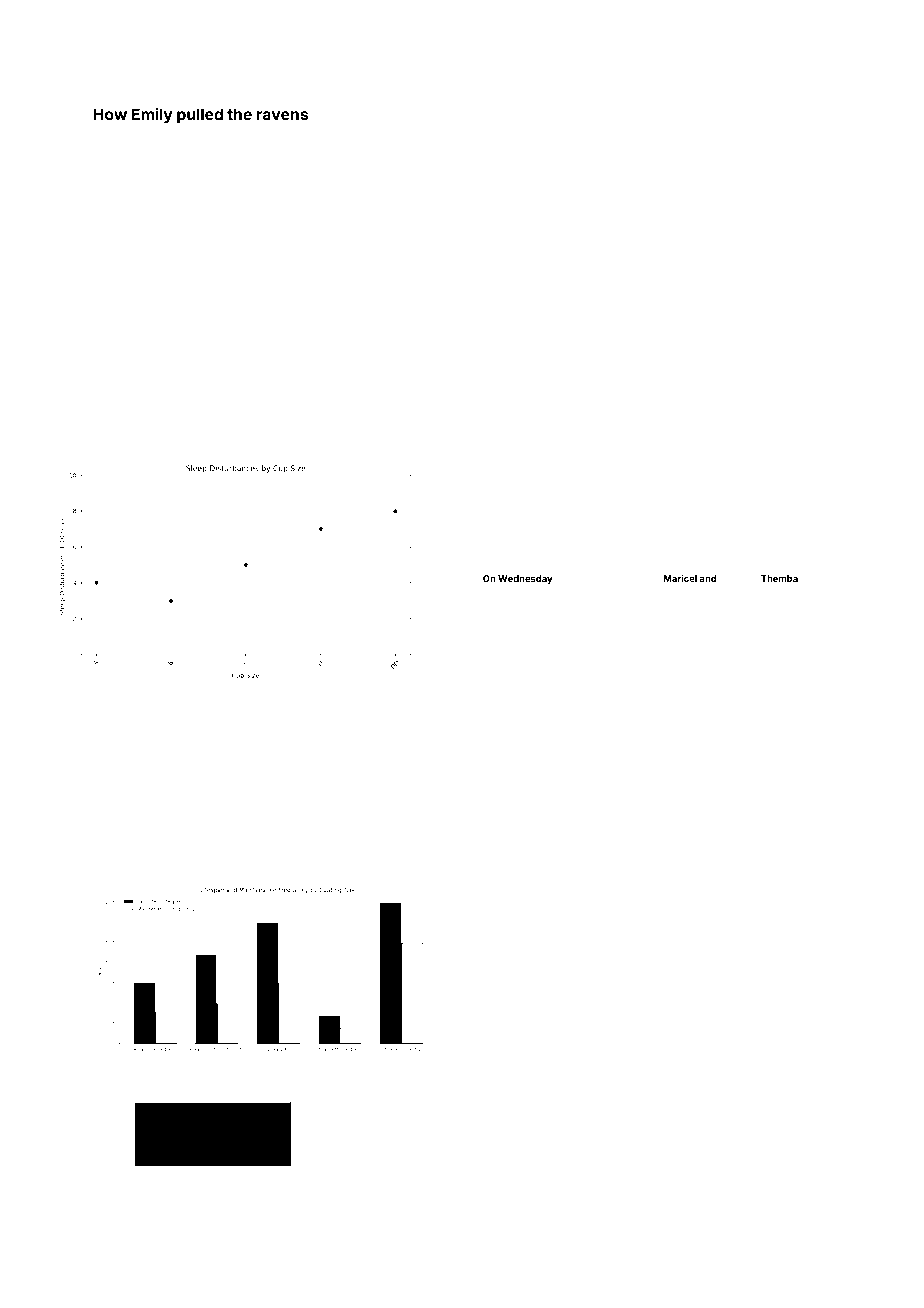 This image has height=1308, width=924. What do you see at coordinates (801, 139) in the image?
I see `handbook` at bounding box center [801, 139].
